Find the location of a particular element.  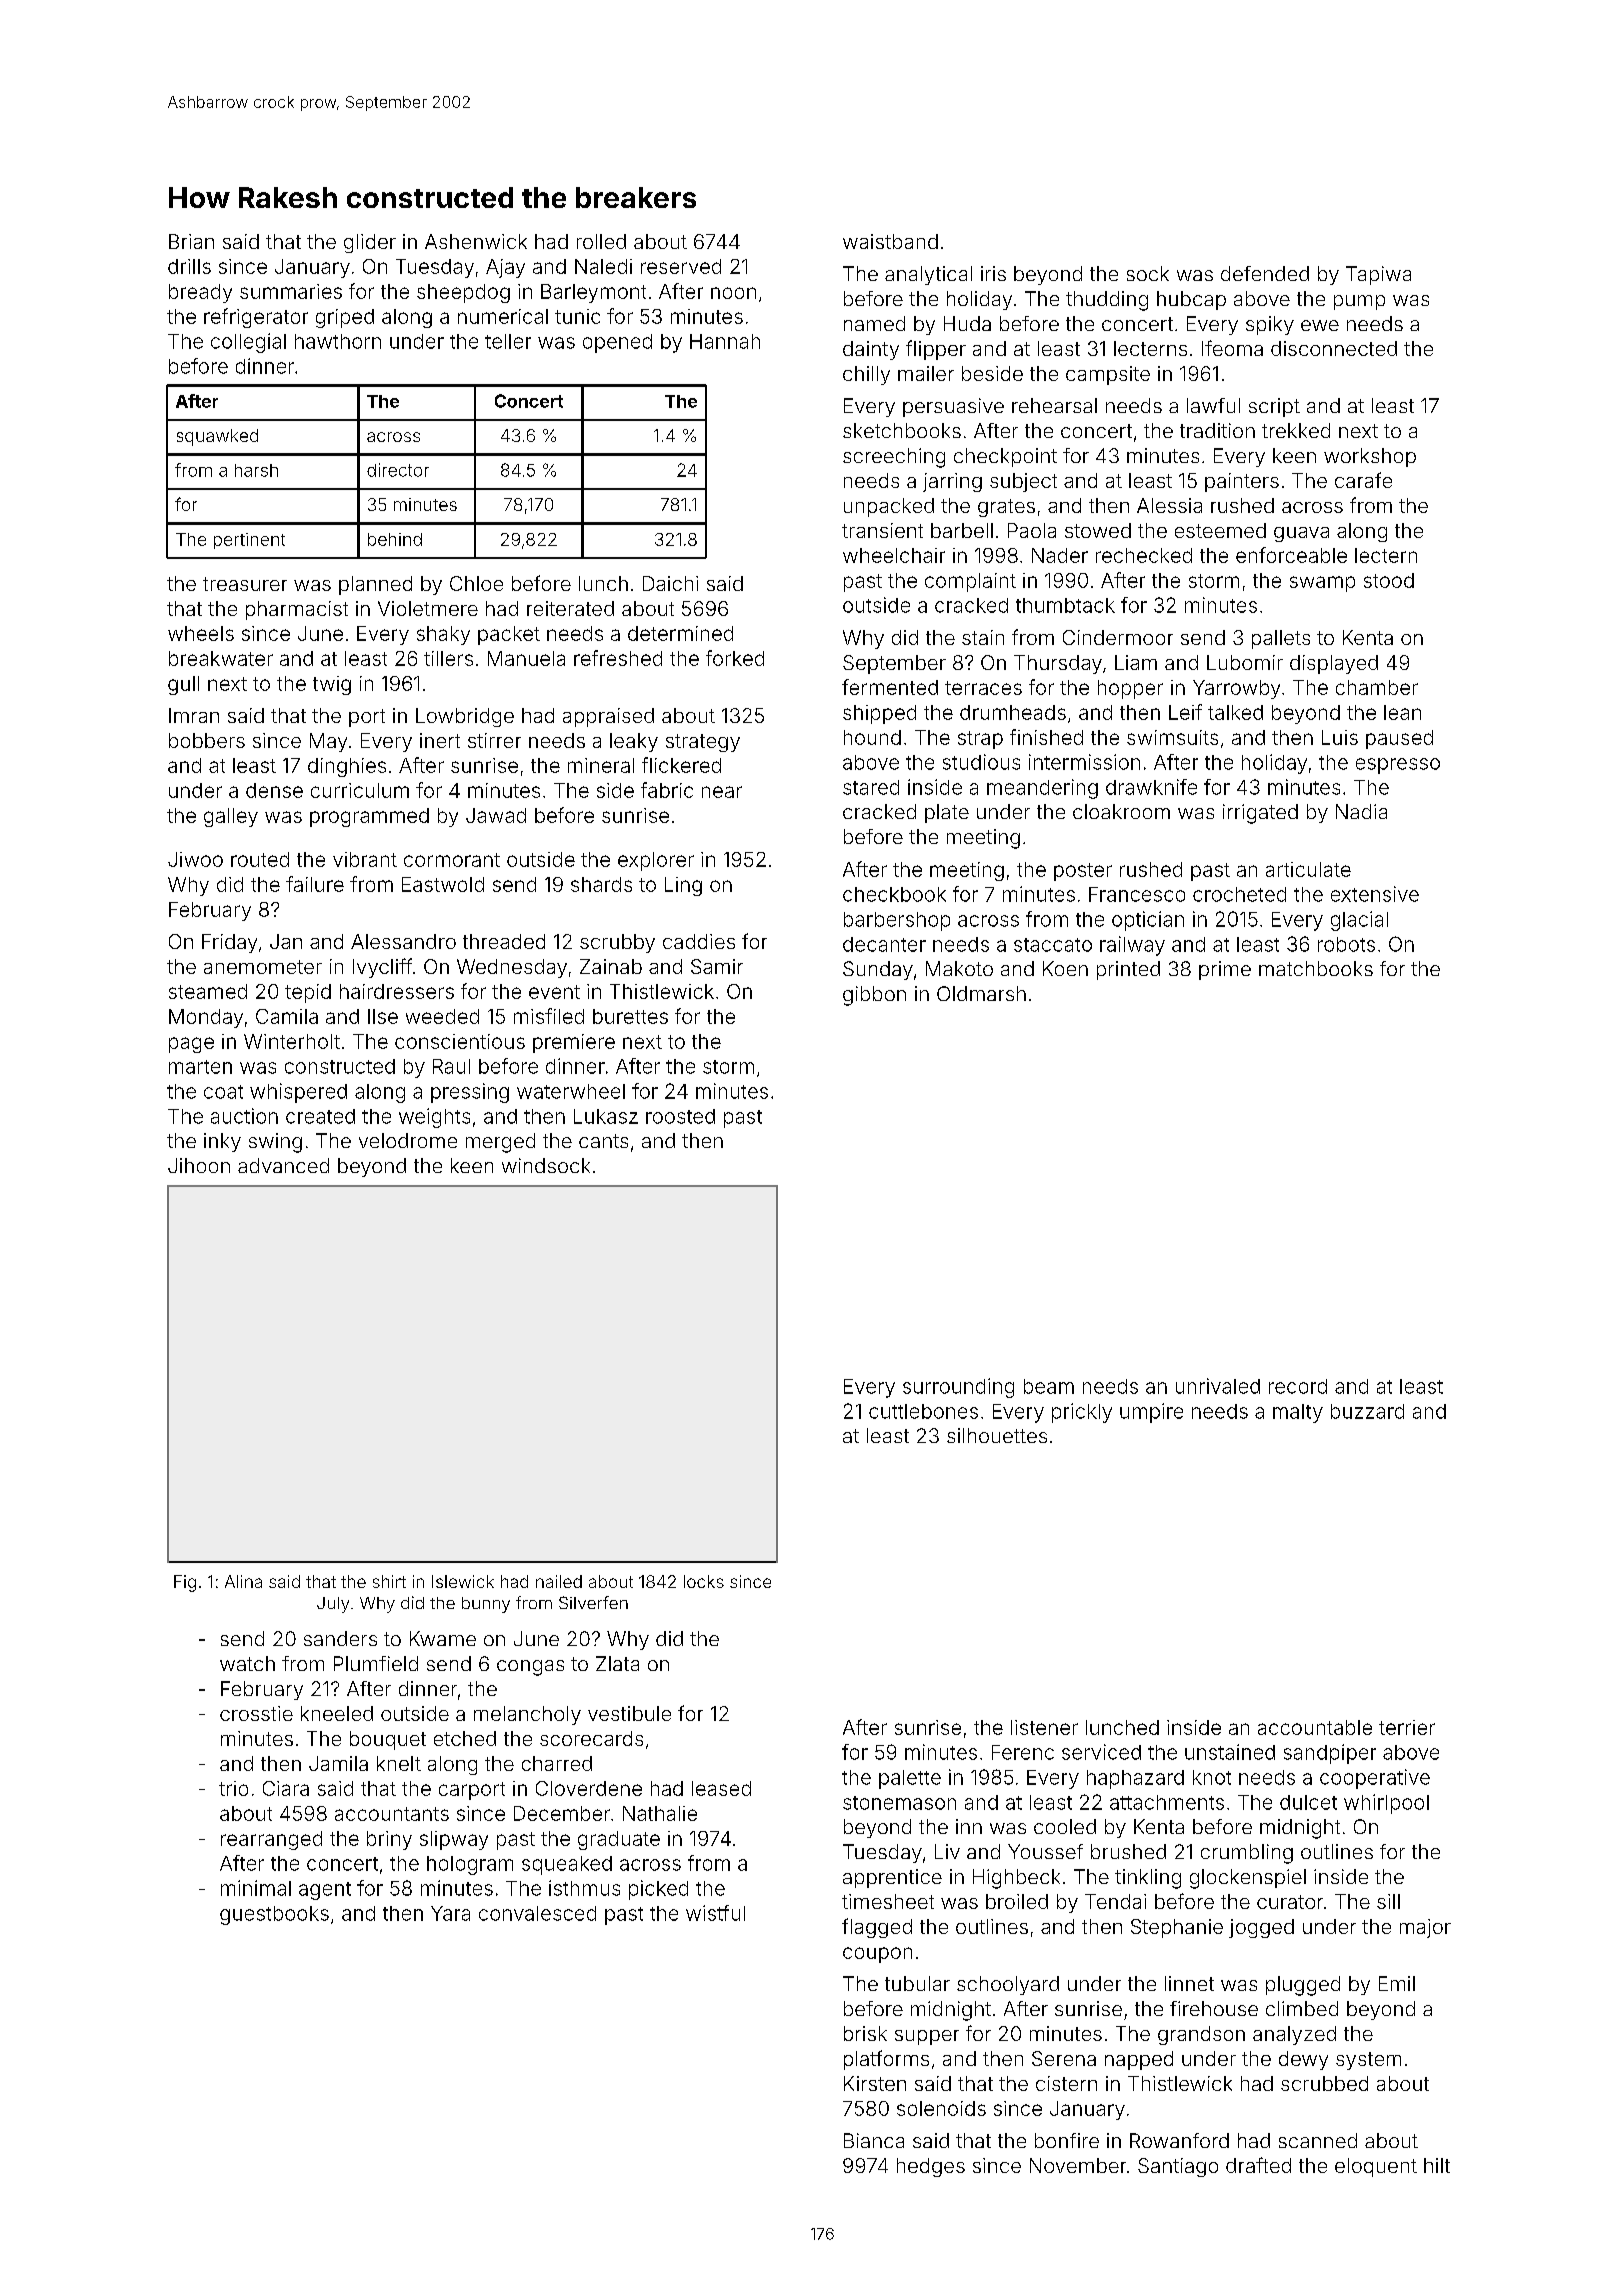

wistful is located at coordinates (715, 1913).
